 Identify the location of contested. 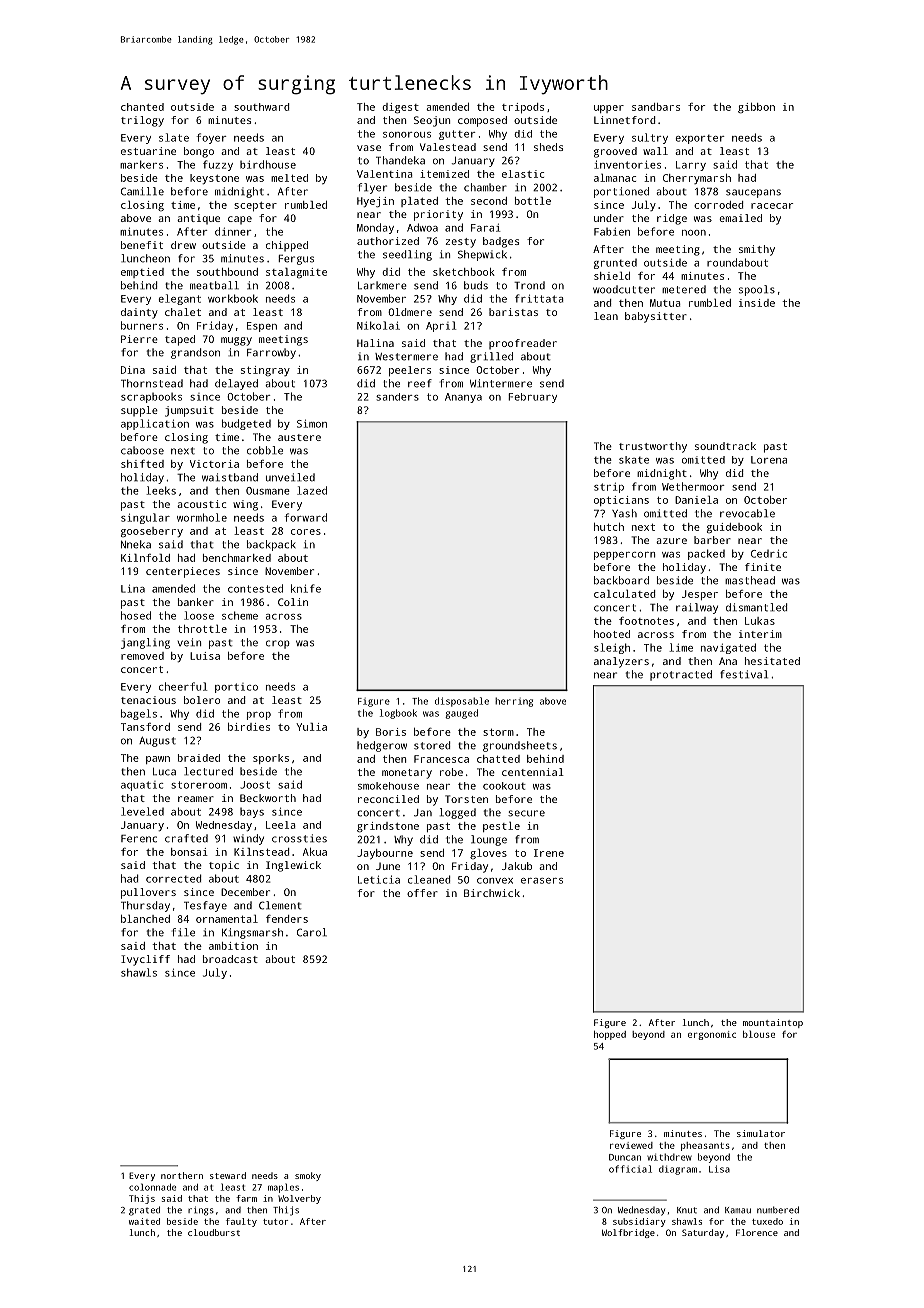
(255, 588).
